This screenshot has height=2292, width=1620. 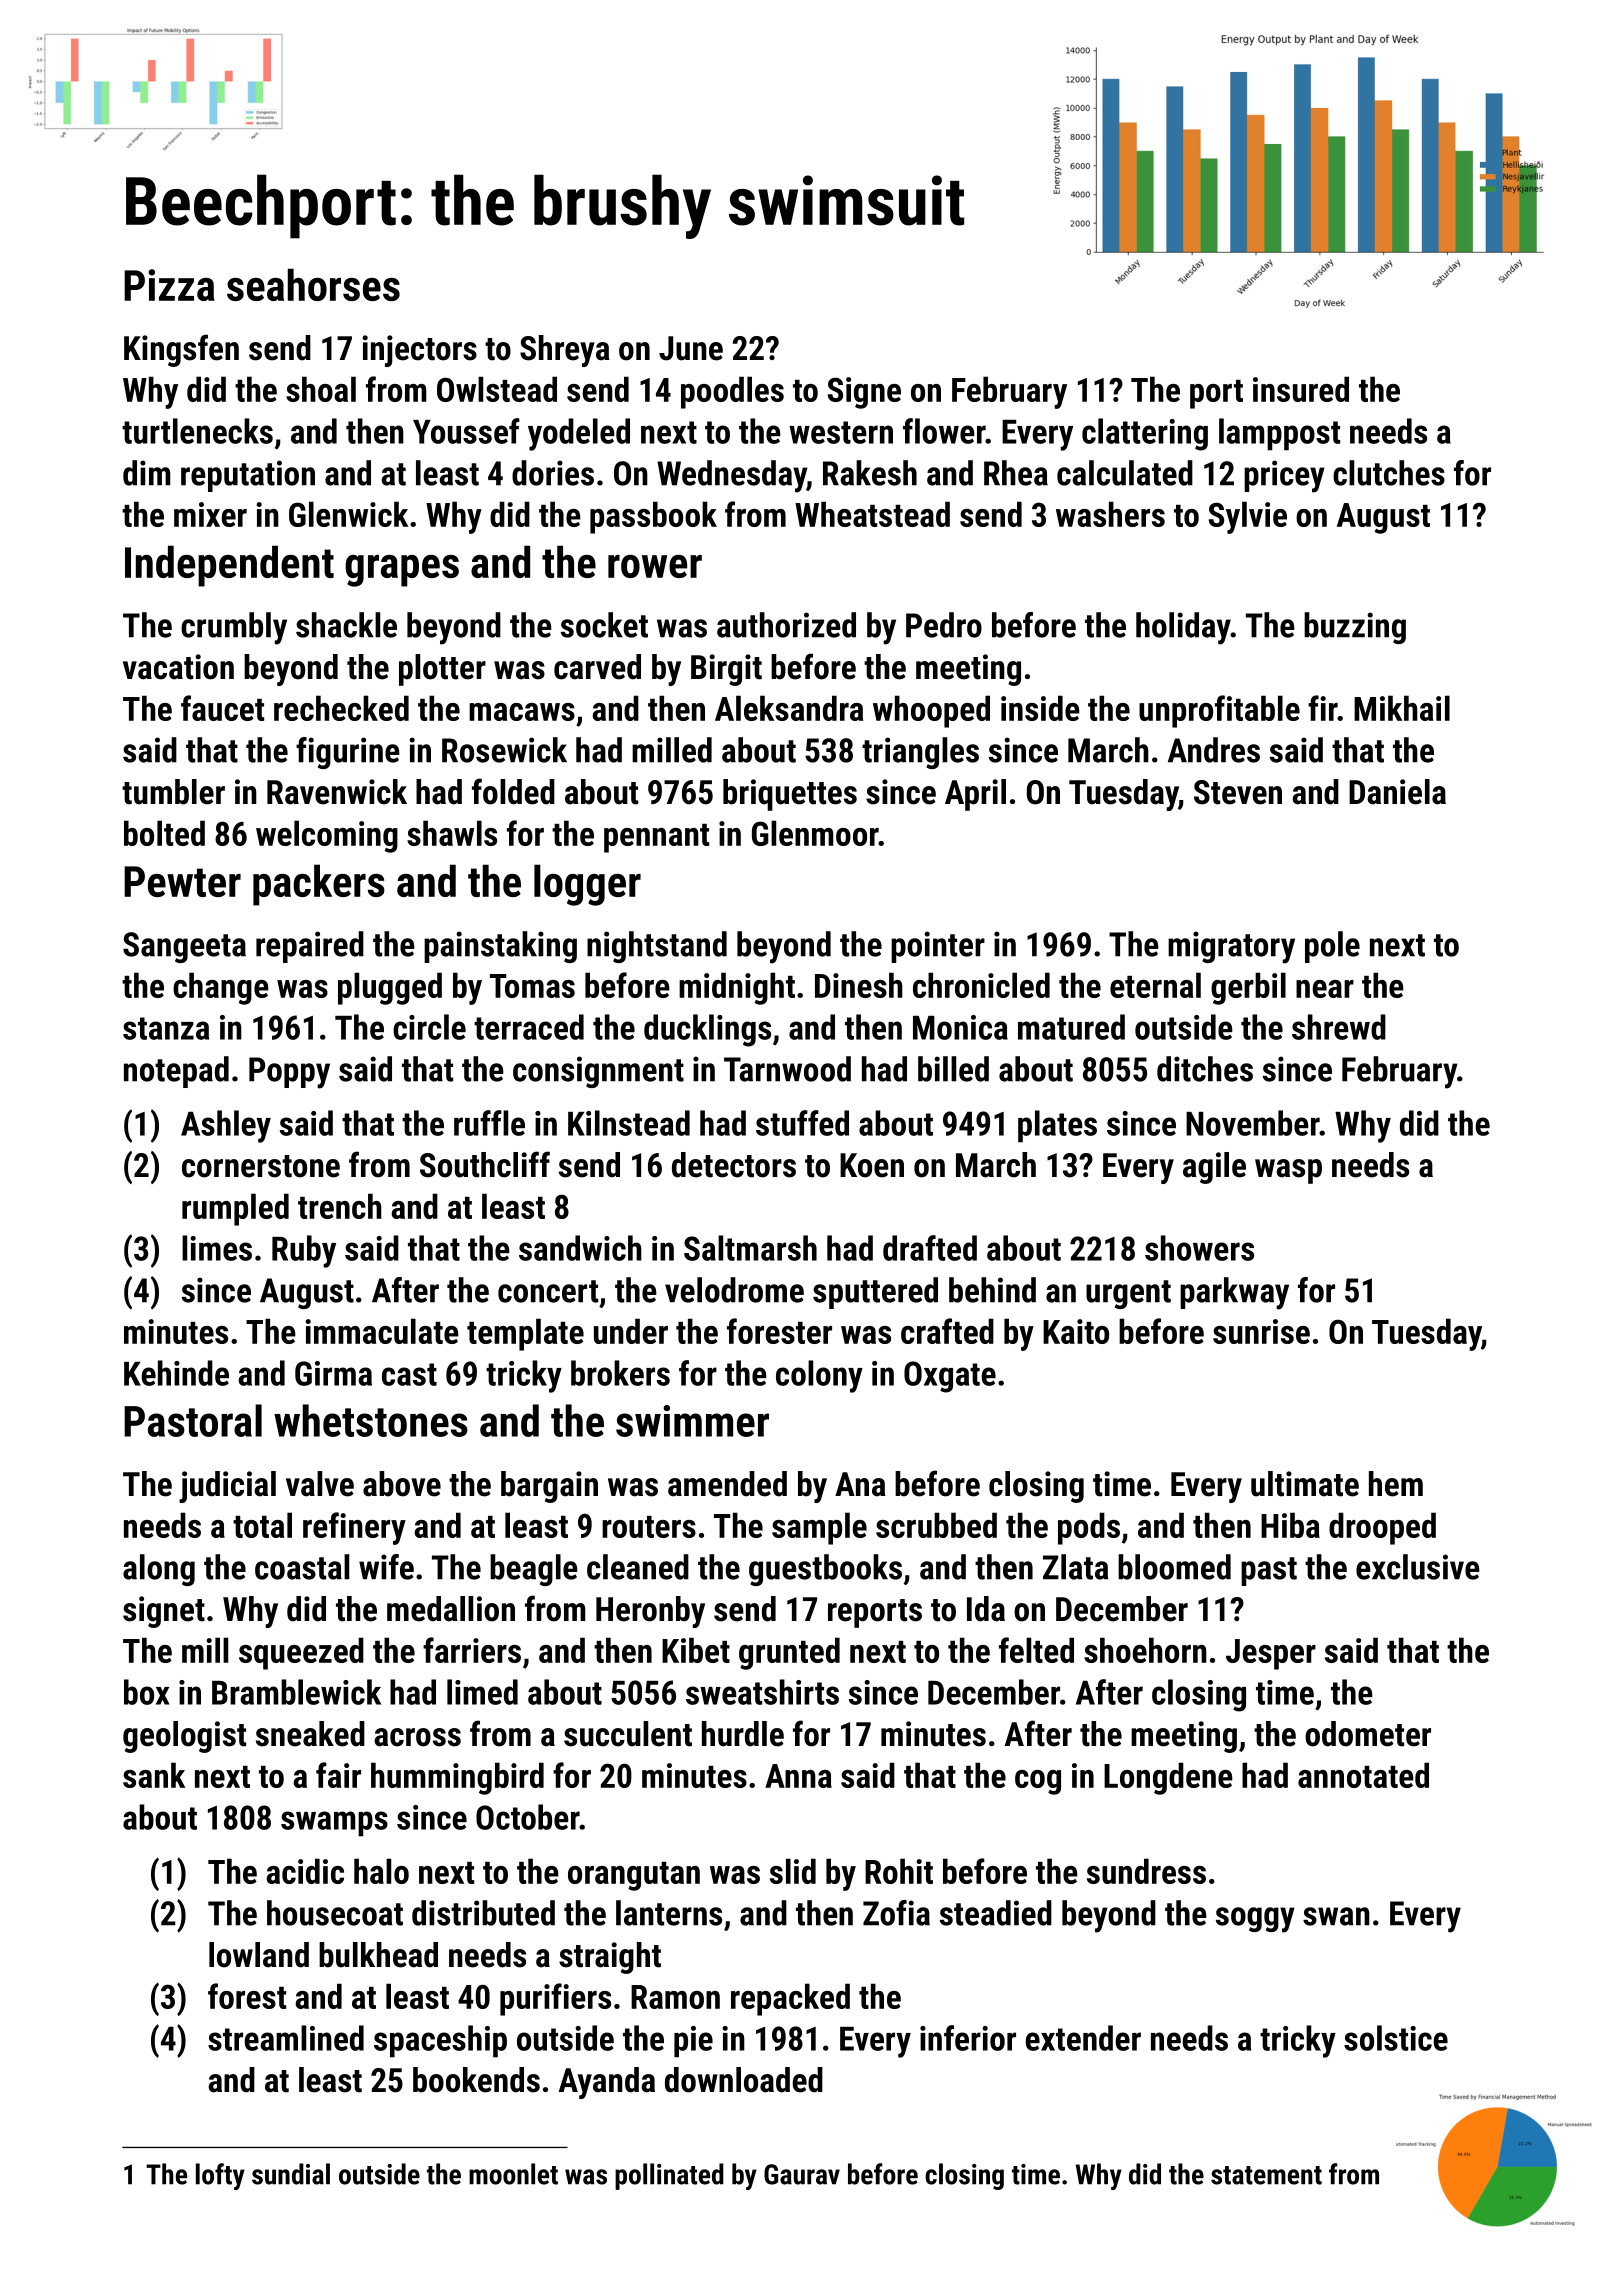 What do you see at coordinates (154, 1775) in the screenshot?
I see `sank` at bounding box center [154, 1775].
